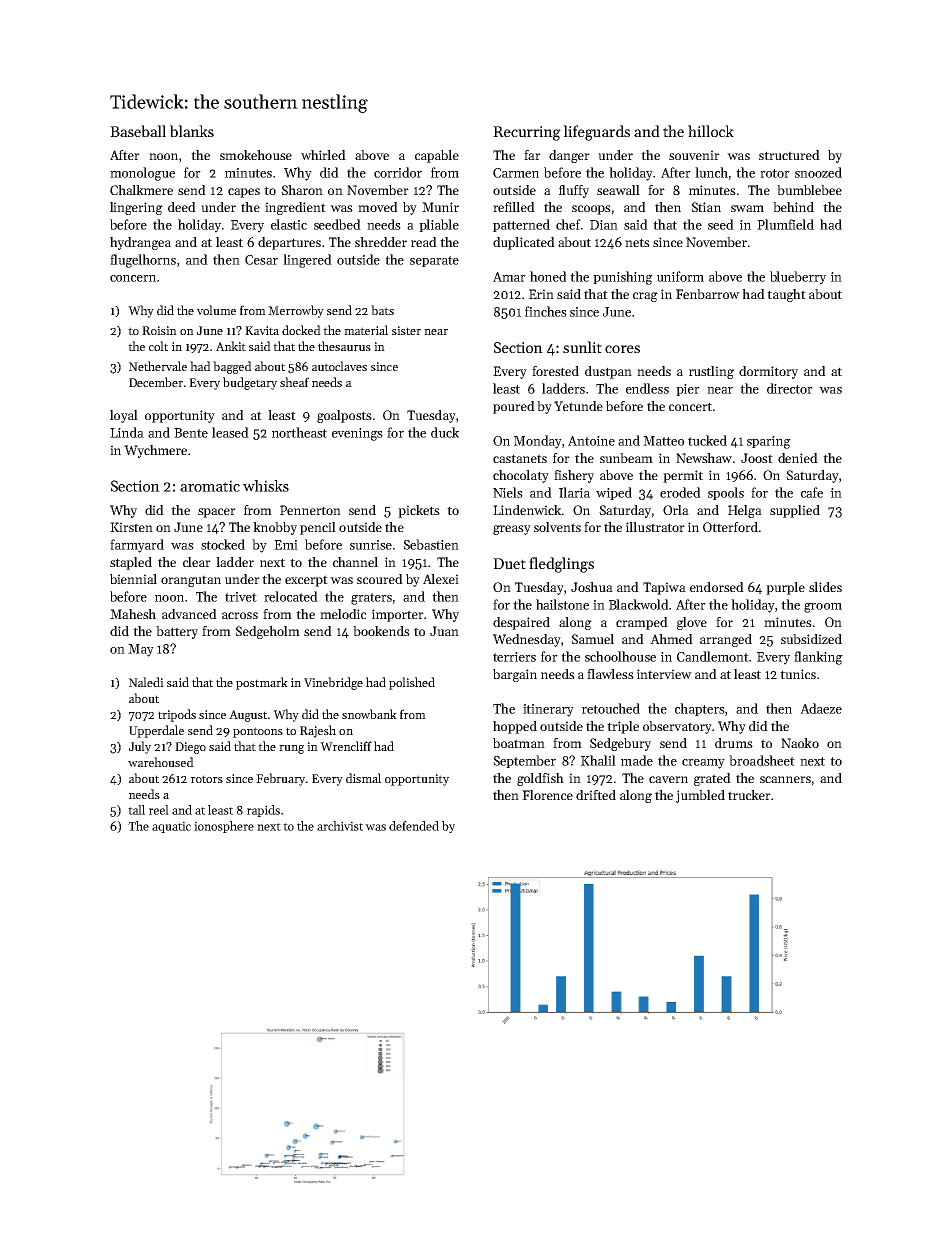 This page has height=1233, width=952. Describe the element at coordinates (142, 174) in the page. I see `monologue` at that location.
